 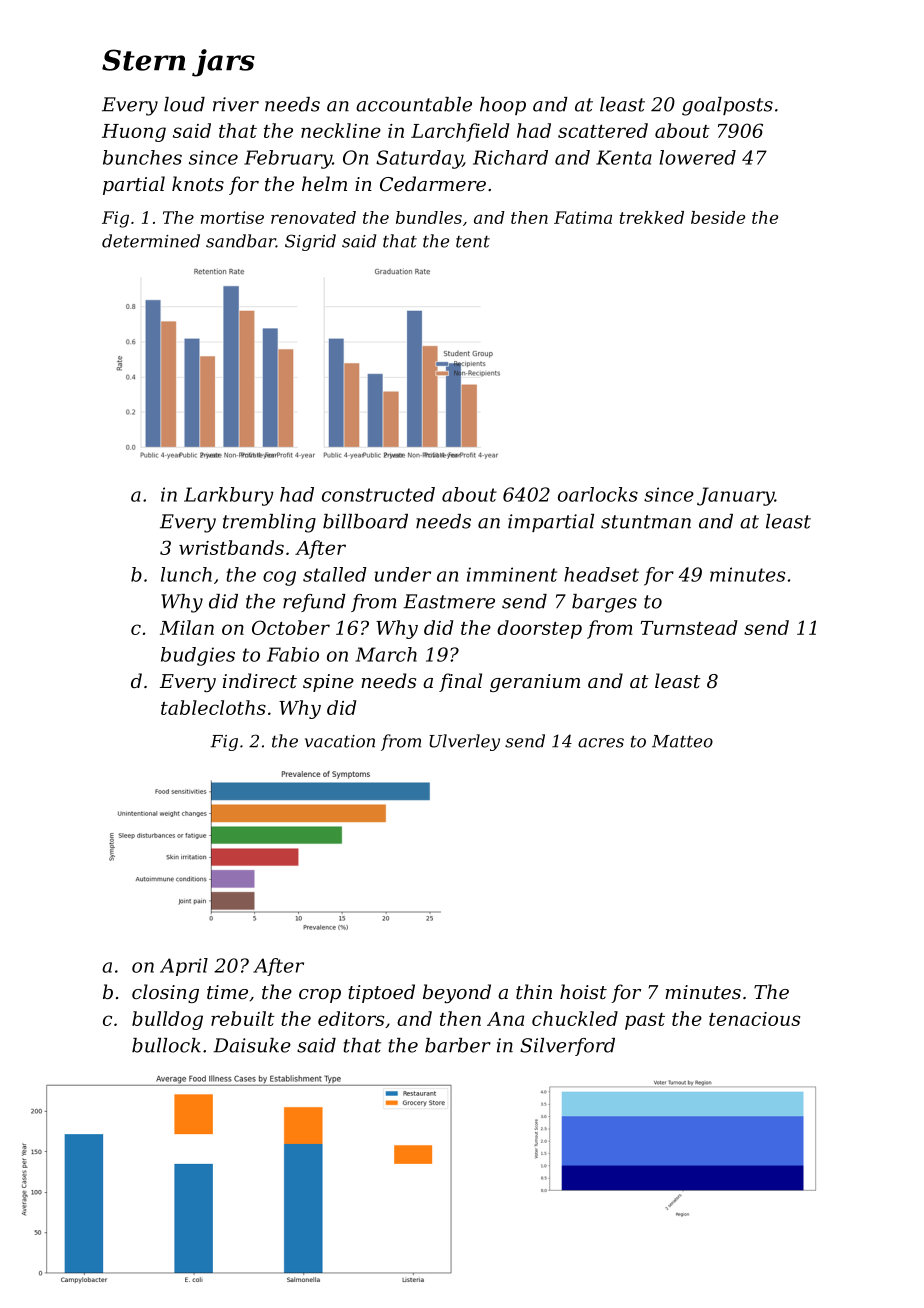 I want to click on bullock, so click(x=166, y=1045).
